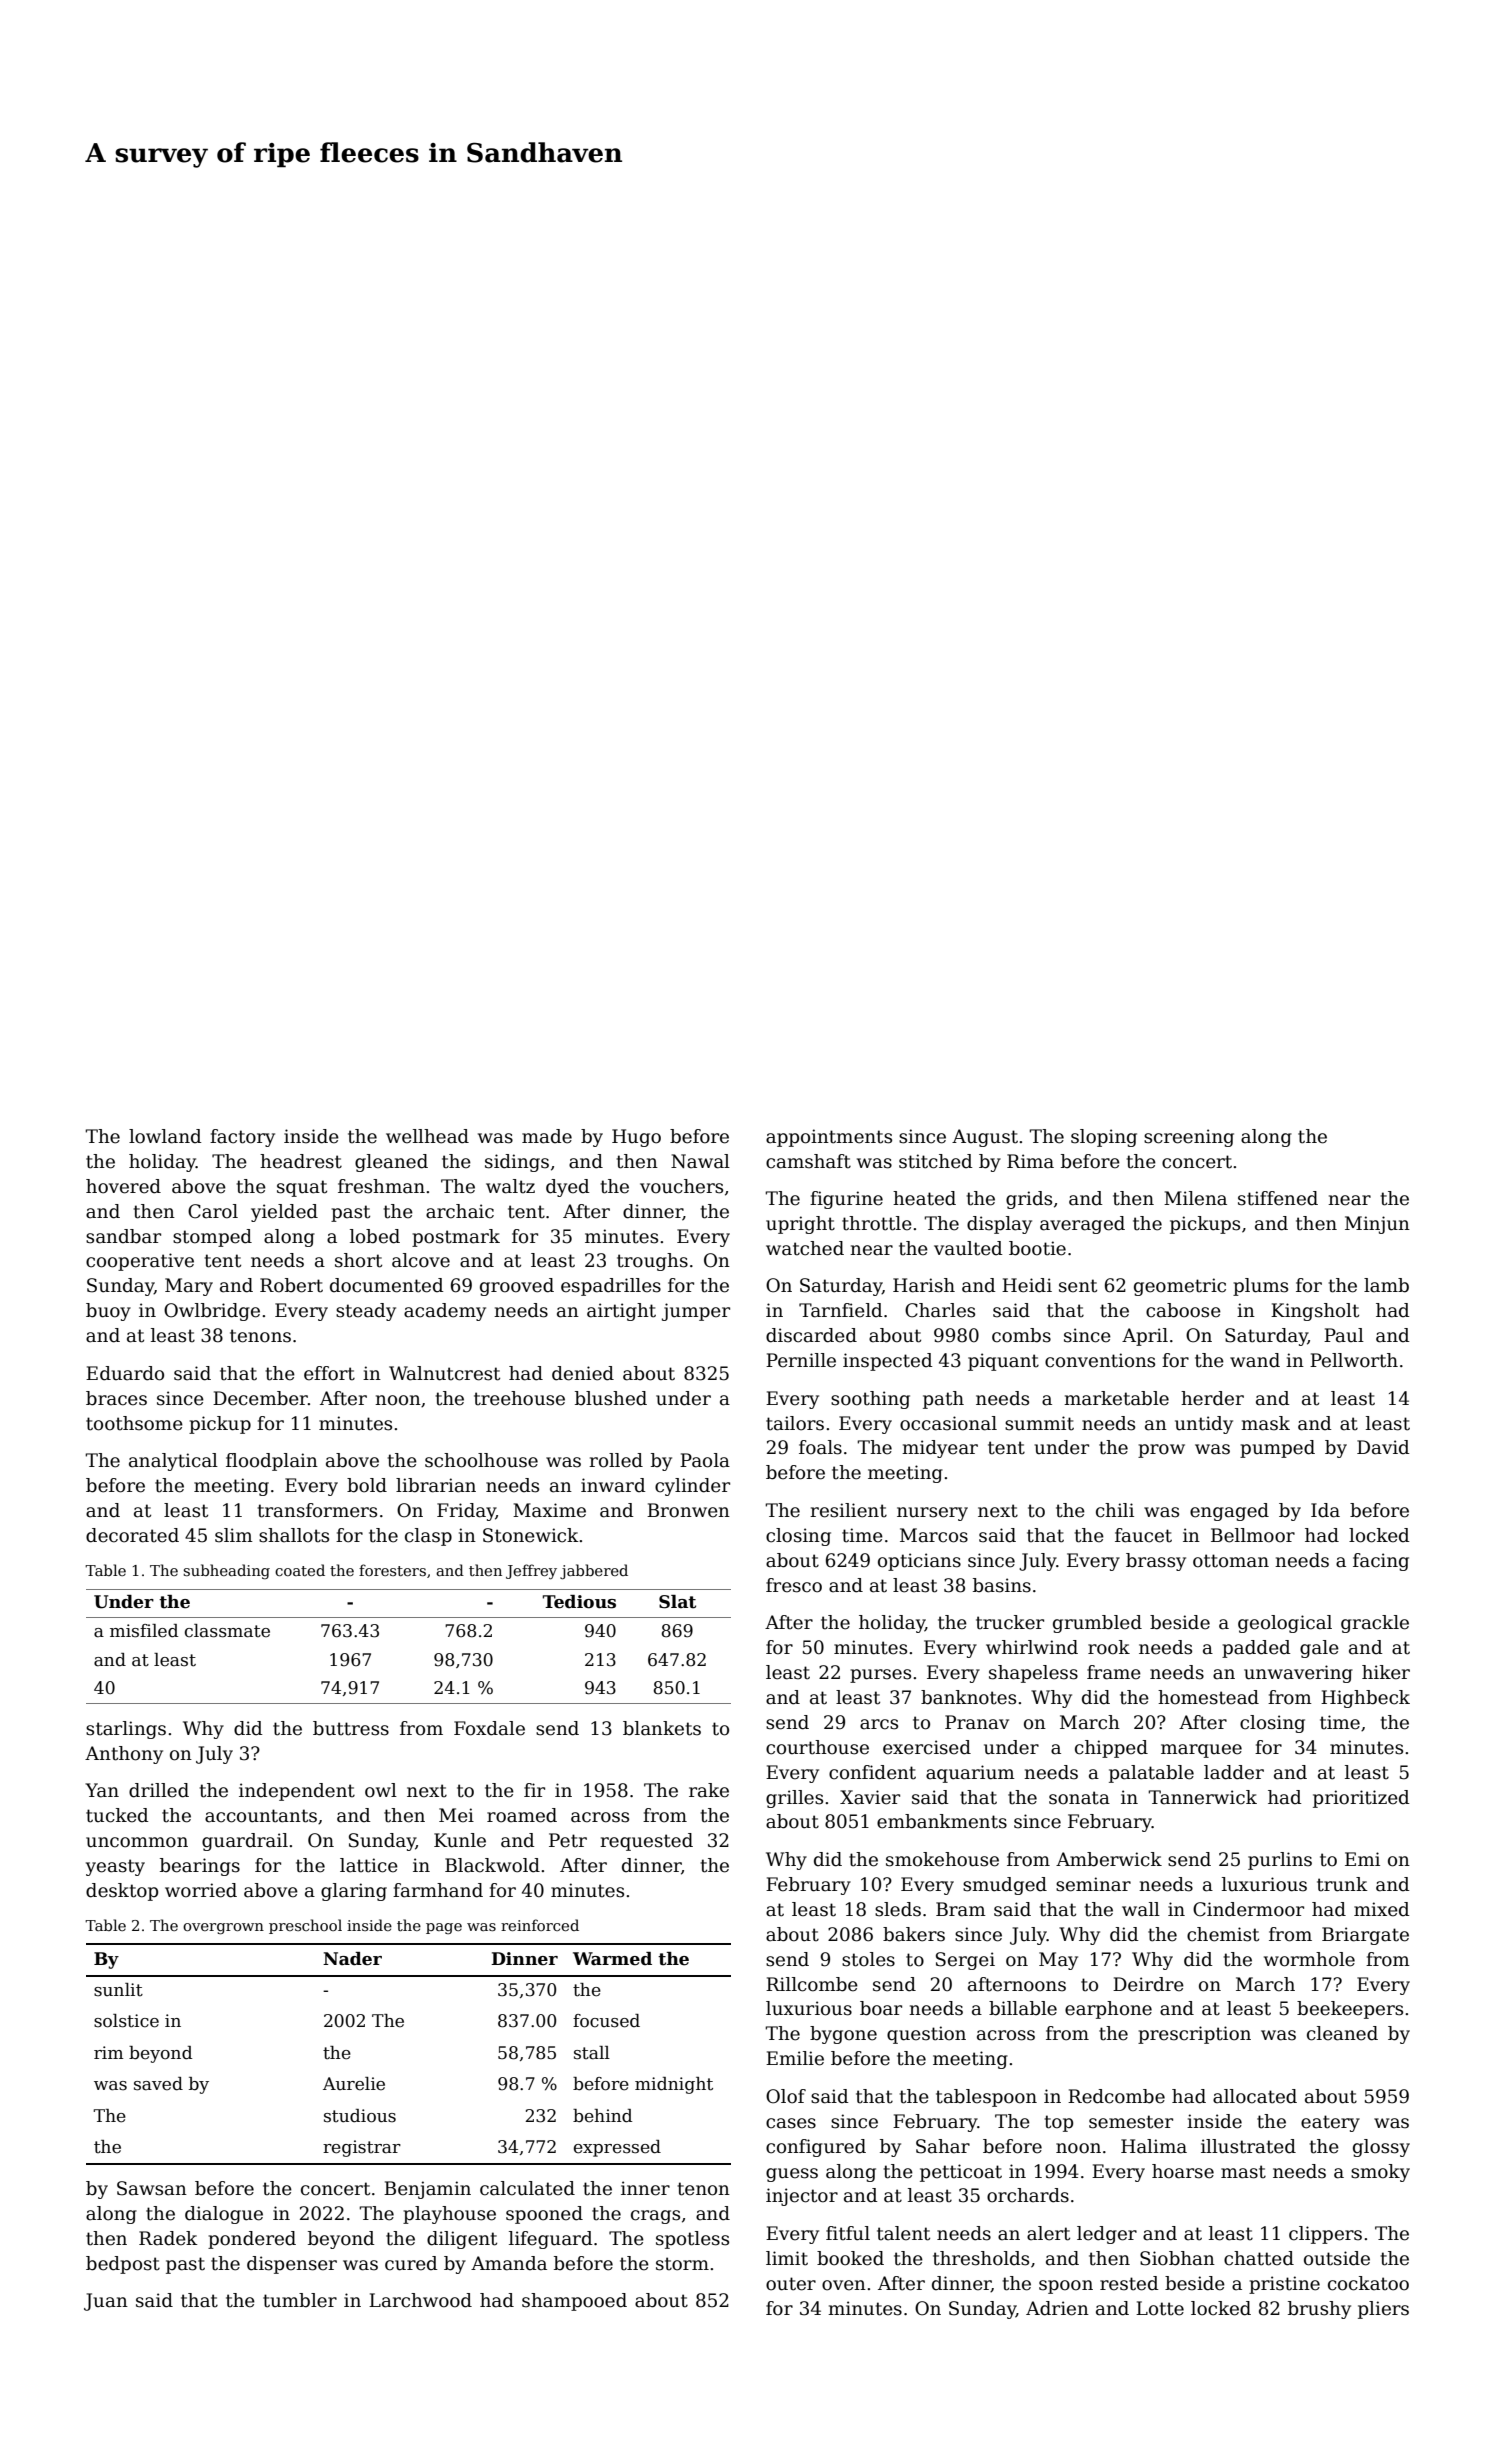  Describe the element at coordinates (1183, 2171) in the screenshot. I see `hoarse` at that location.
